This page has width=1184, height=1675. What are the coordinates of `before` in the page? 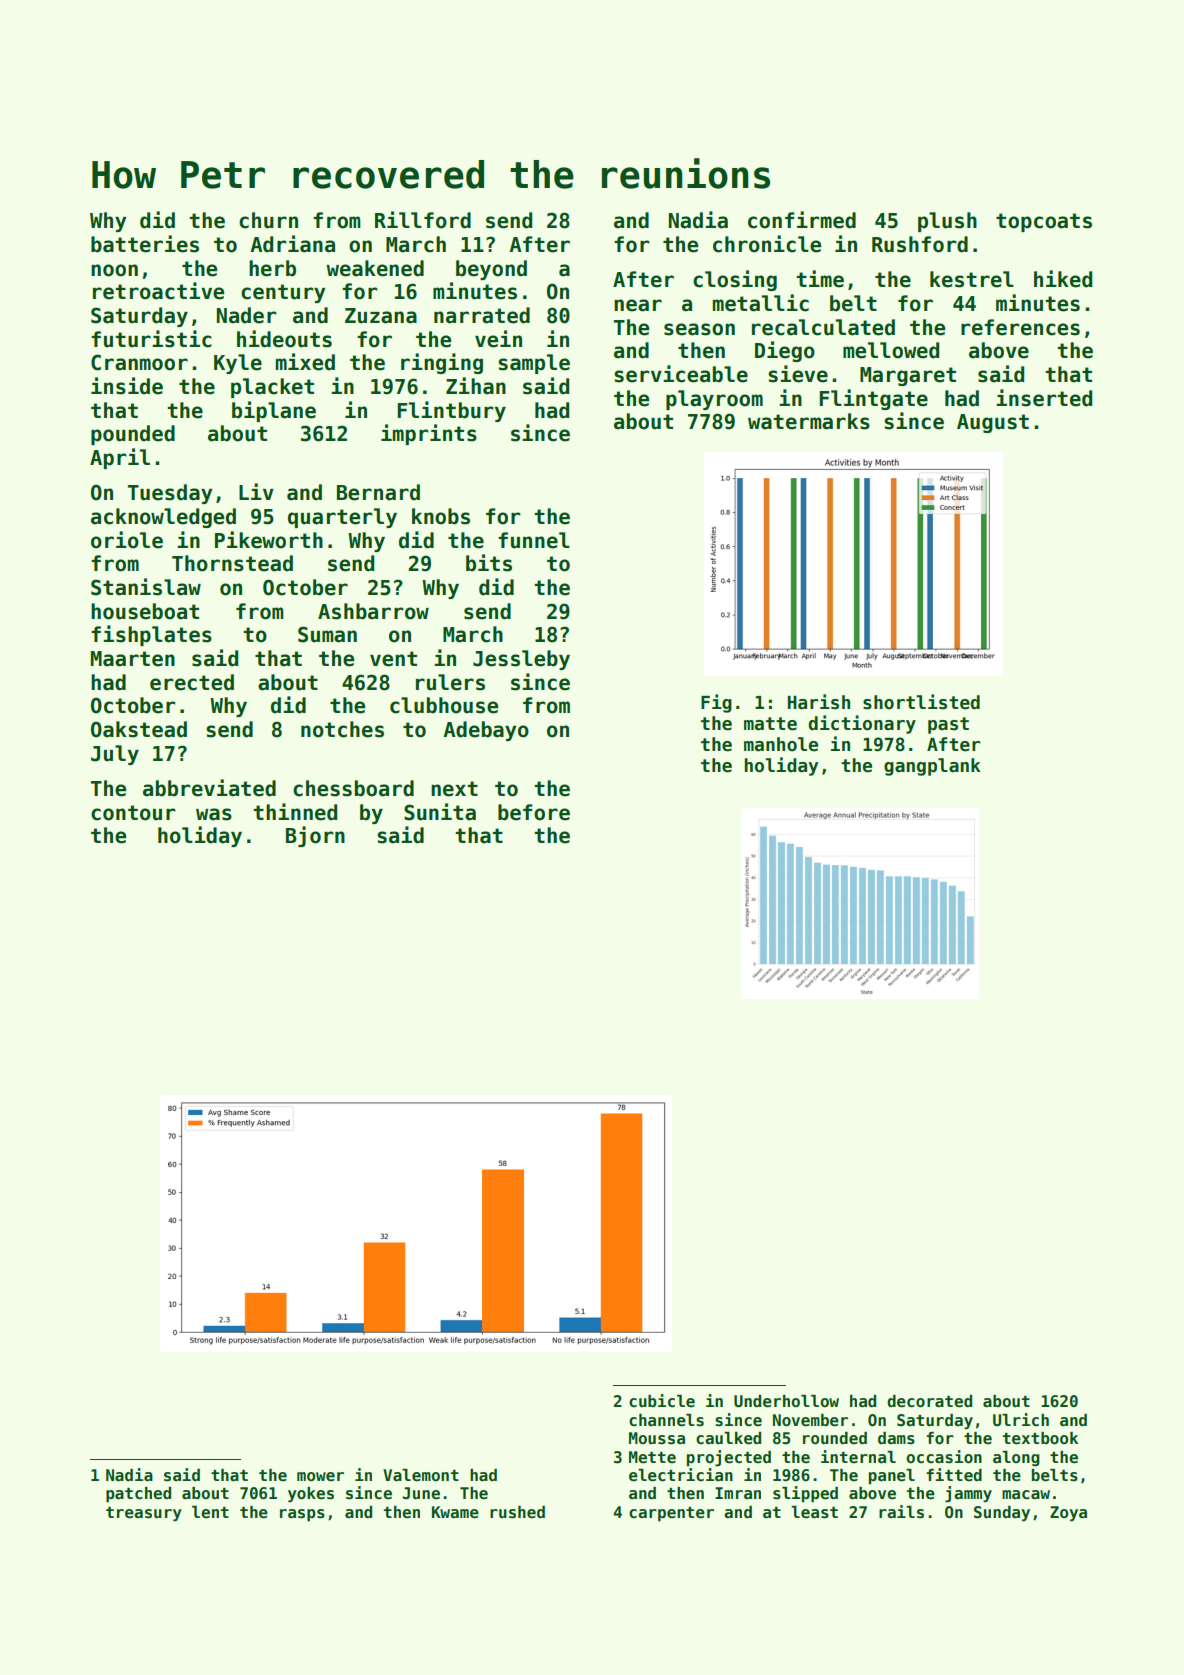 It's located at (534, 812).
